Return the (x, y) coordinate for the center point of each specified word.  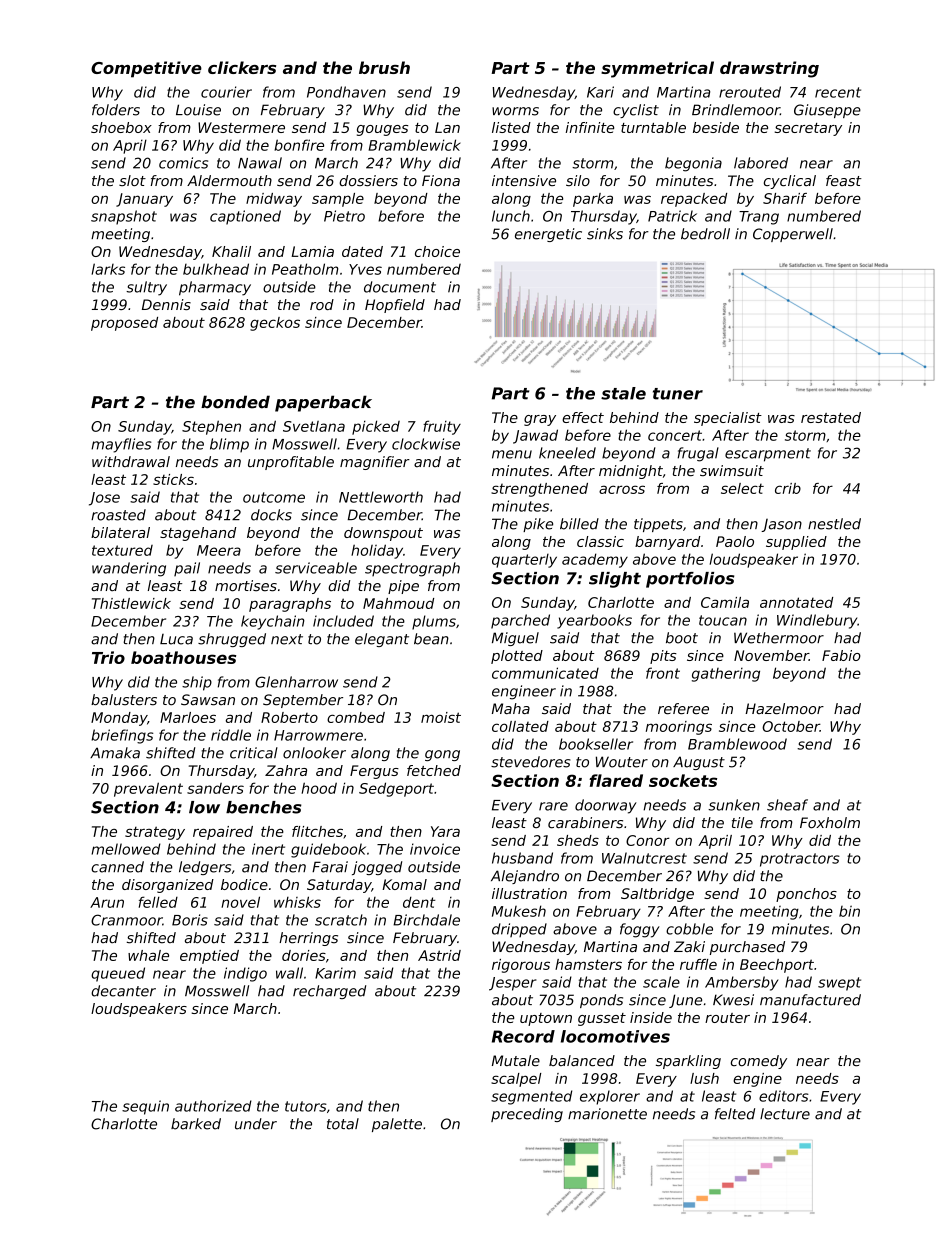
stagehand (198, 534)
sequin (145, 1107)
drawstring (769, 69)
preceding (527, 1115)
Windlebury (817, 621)
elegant (382, 640)
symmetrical (657, 69)
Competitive (146, 69)
